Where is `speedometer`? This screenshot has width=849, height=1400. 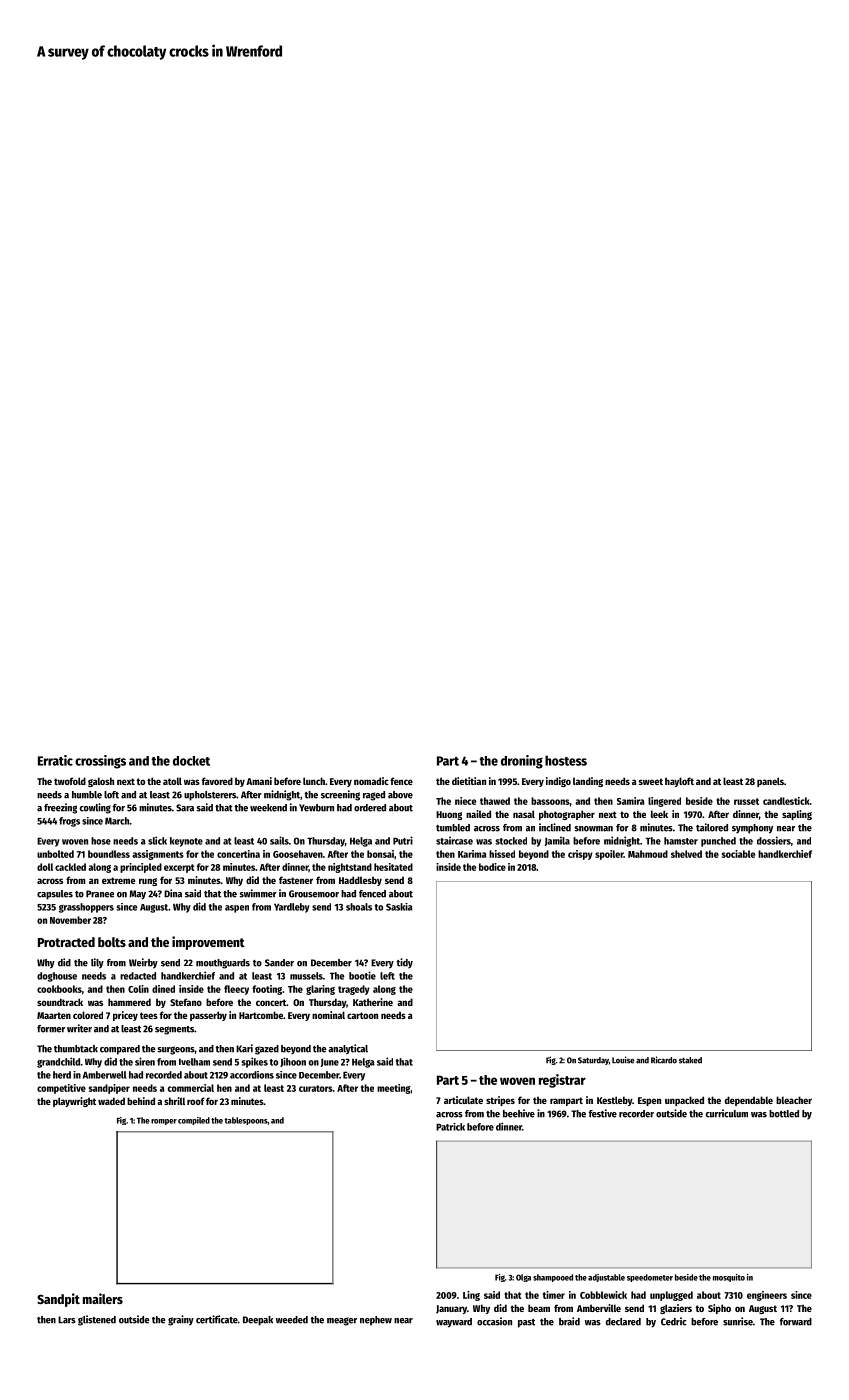
speedometer is located at coordinates (650, 1278).
